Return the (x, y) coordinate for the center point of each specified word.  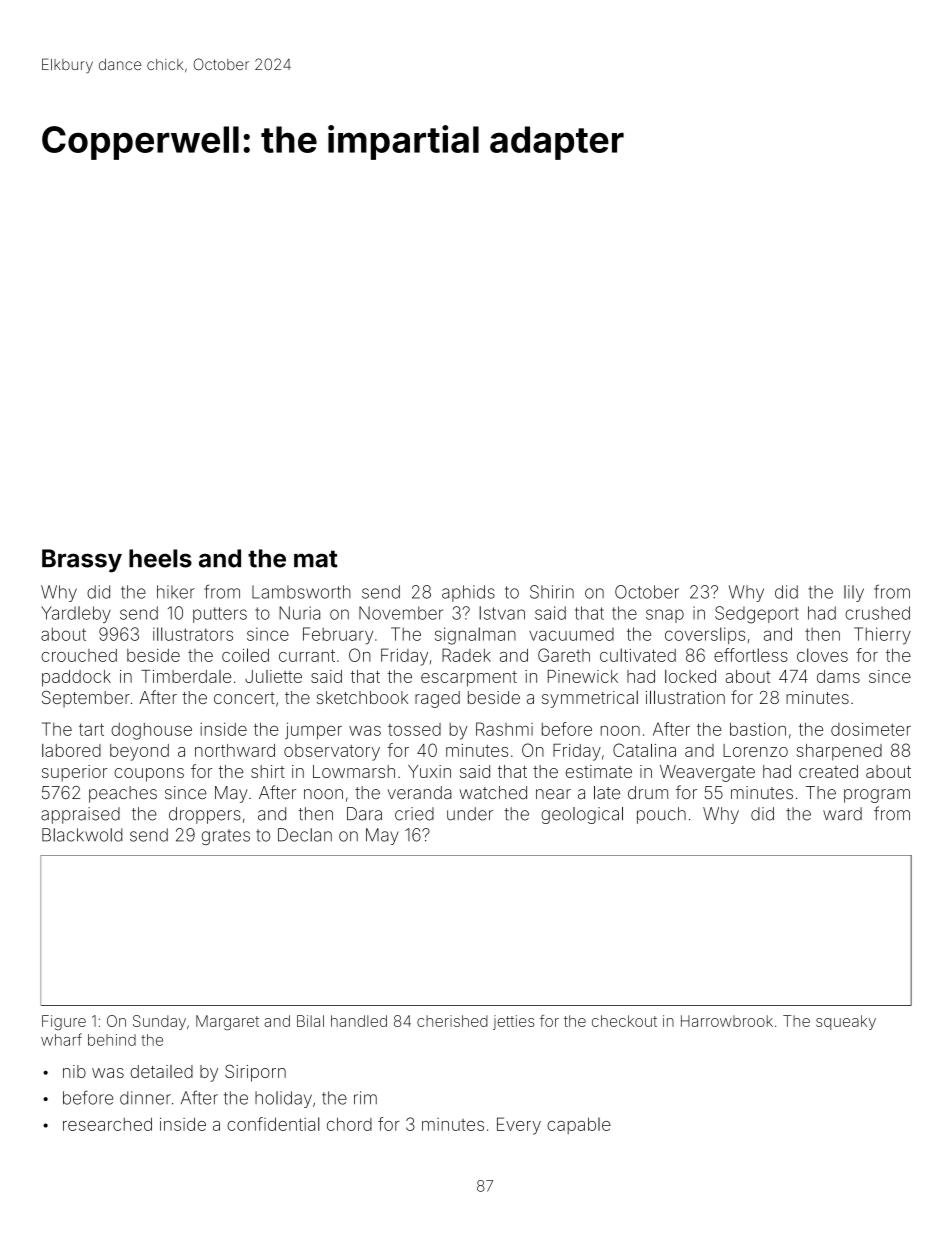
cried (414, 814)
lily (854, 593)
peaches (123, 794)
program (877, 796)
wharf (61, 1039)
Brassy (82, 560)
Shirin (552, 592)
